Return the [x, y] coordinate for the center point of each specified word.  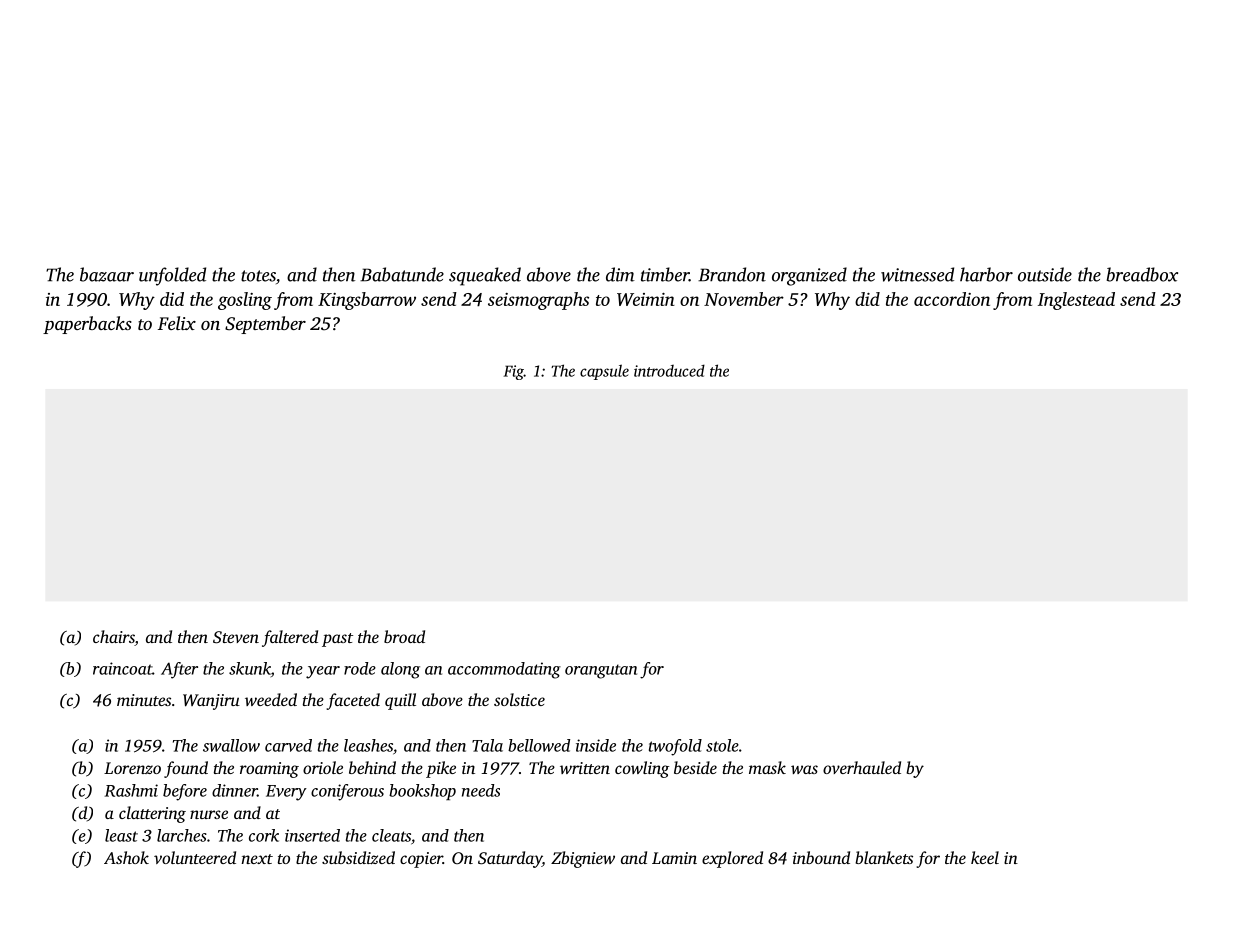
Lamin [674, 858]
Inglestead [1076, 301]
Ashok [126, 857]
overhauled [862, 767]
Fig [513, 372]
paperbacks [87, 325]
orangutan [601, 671]
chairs [114, 638]
